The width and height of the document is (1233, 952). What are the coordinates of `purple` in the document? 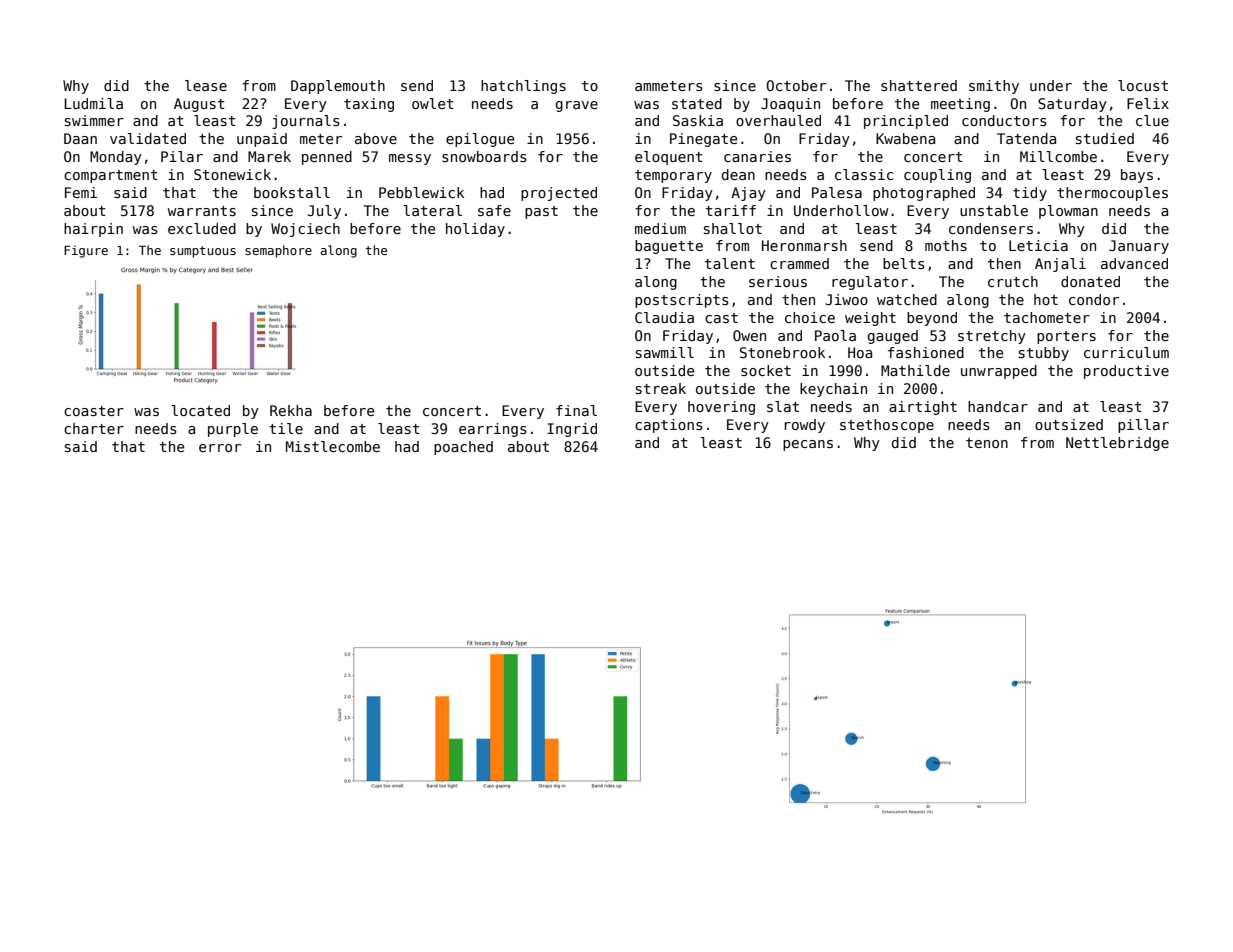 It's located at (233, 430).
